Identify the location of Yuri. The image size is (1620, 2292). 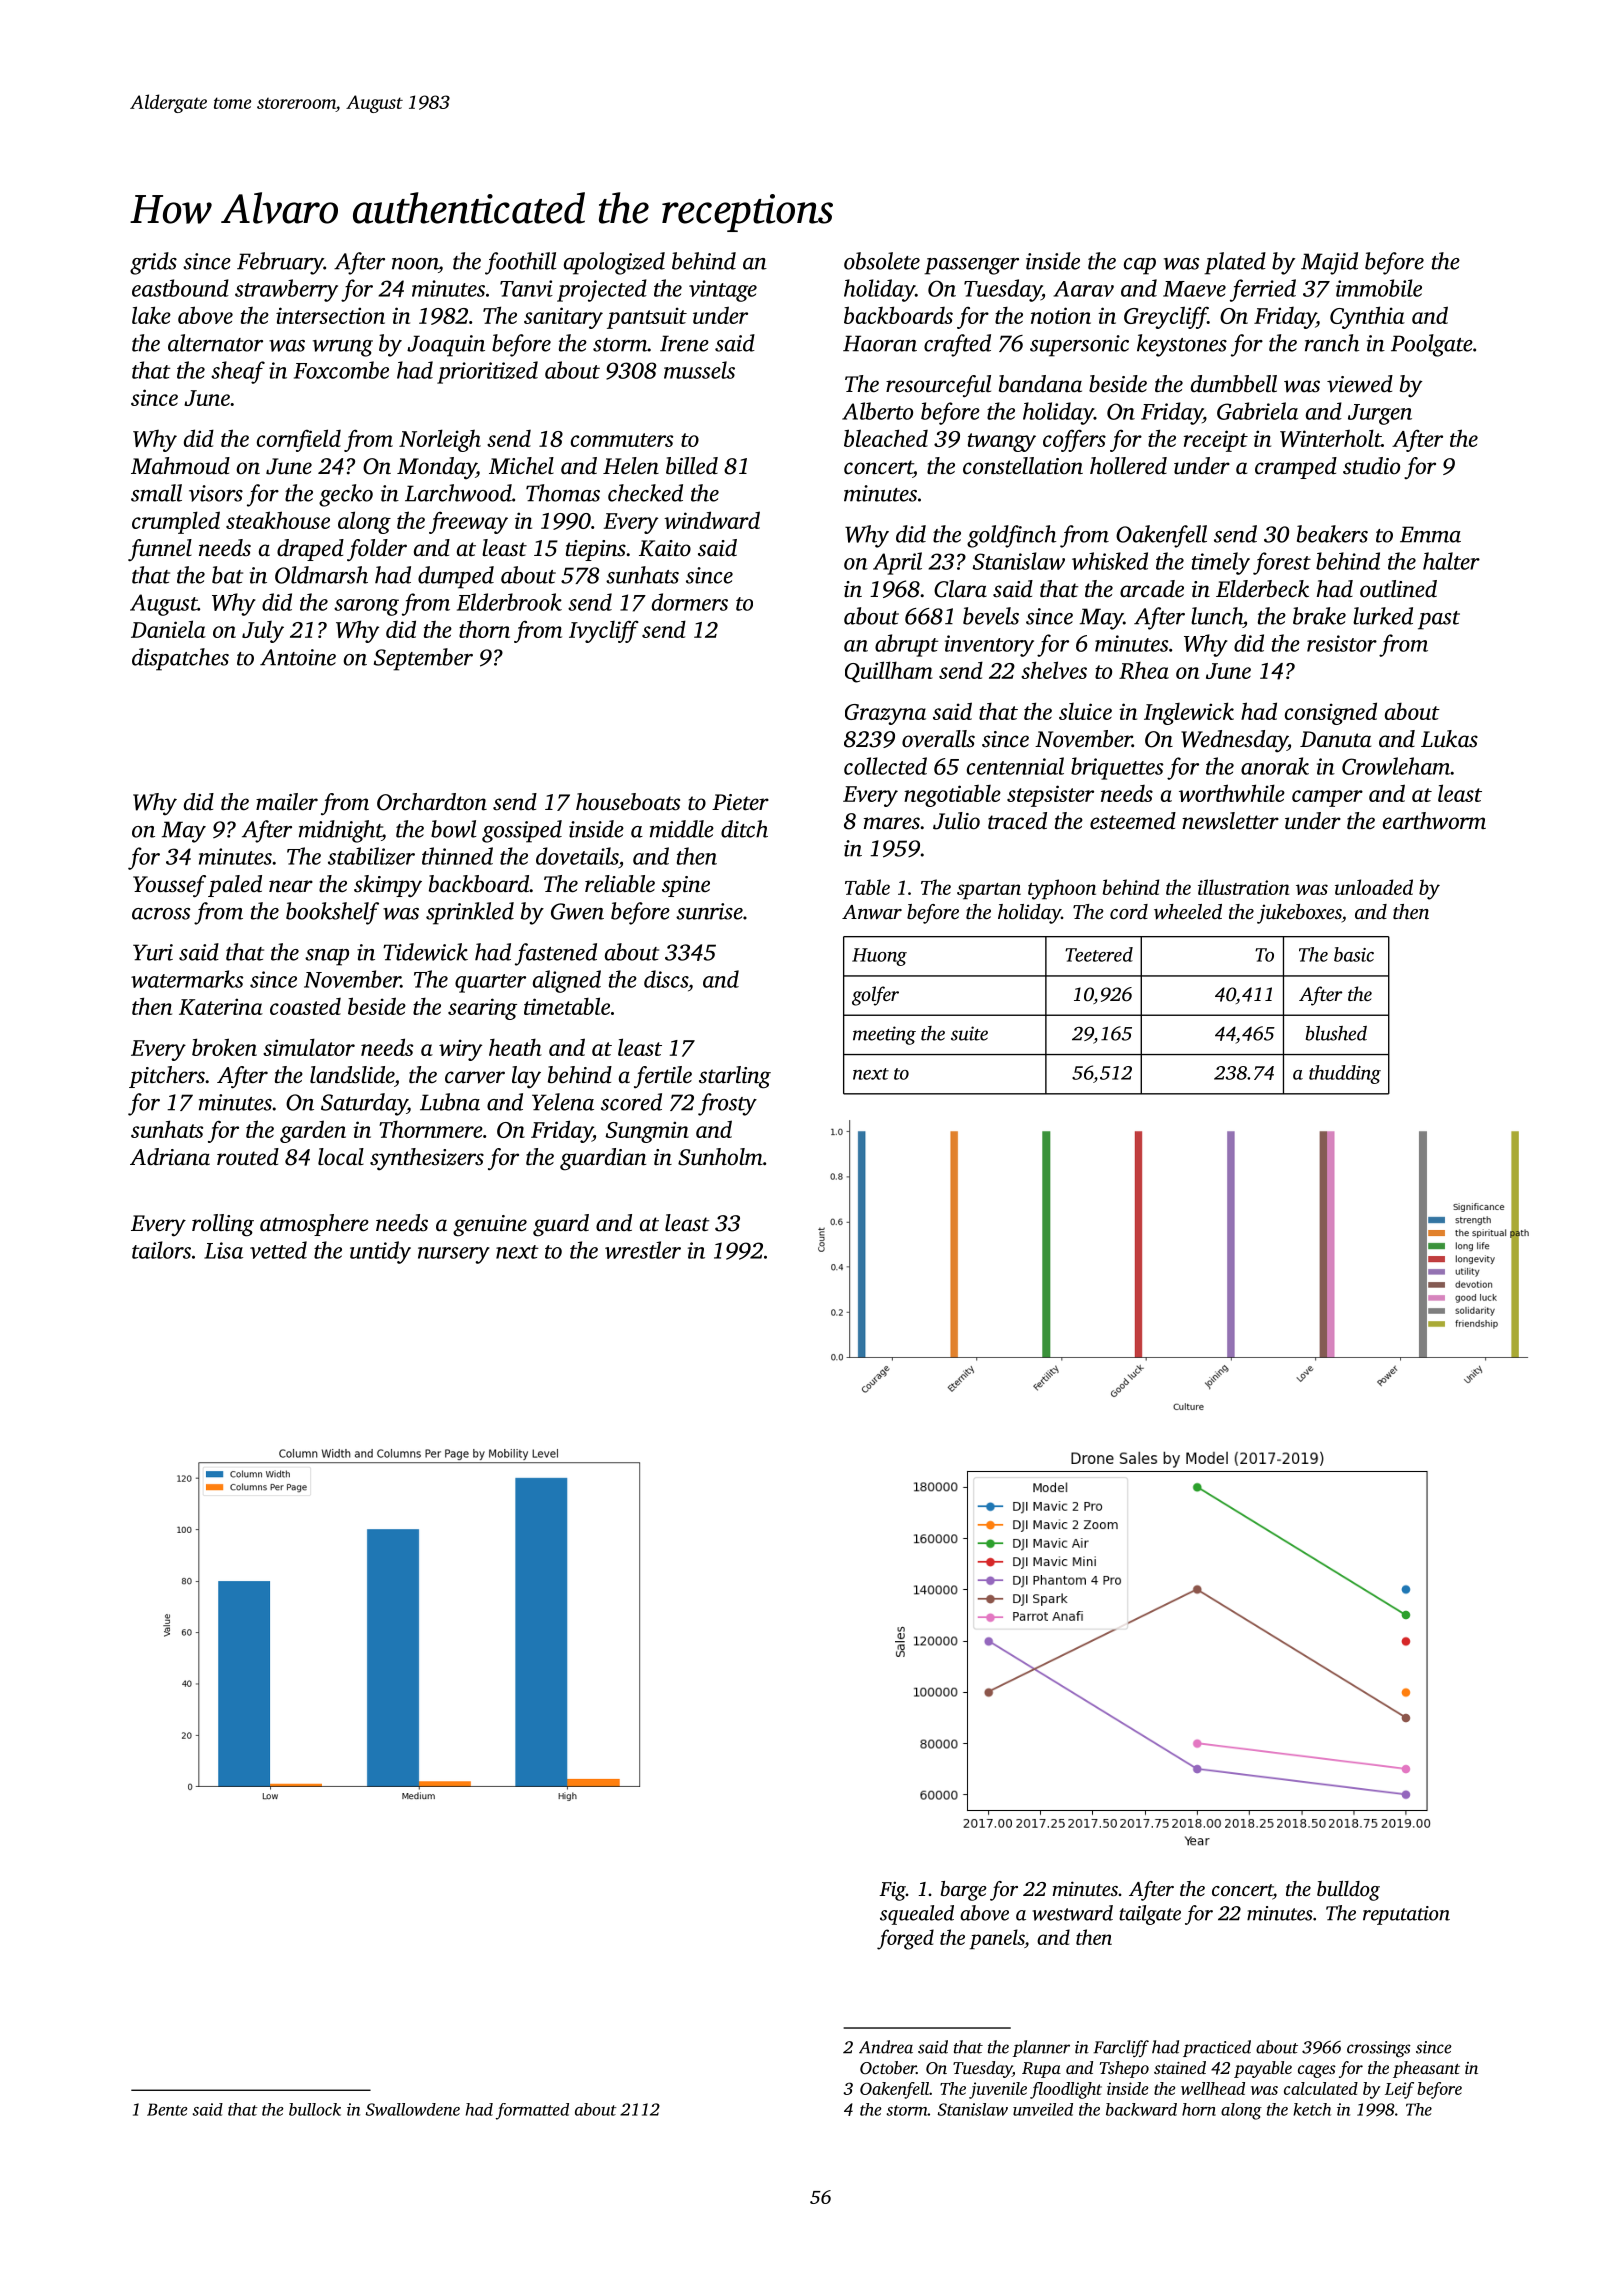
(153, 952).
